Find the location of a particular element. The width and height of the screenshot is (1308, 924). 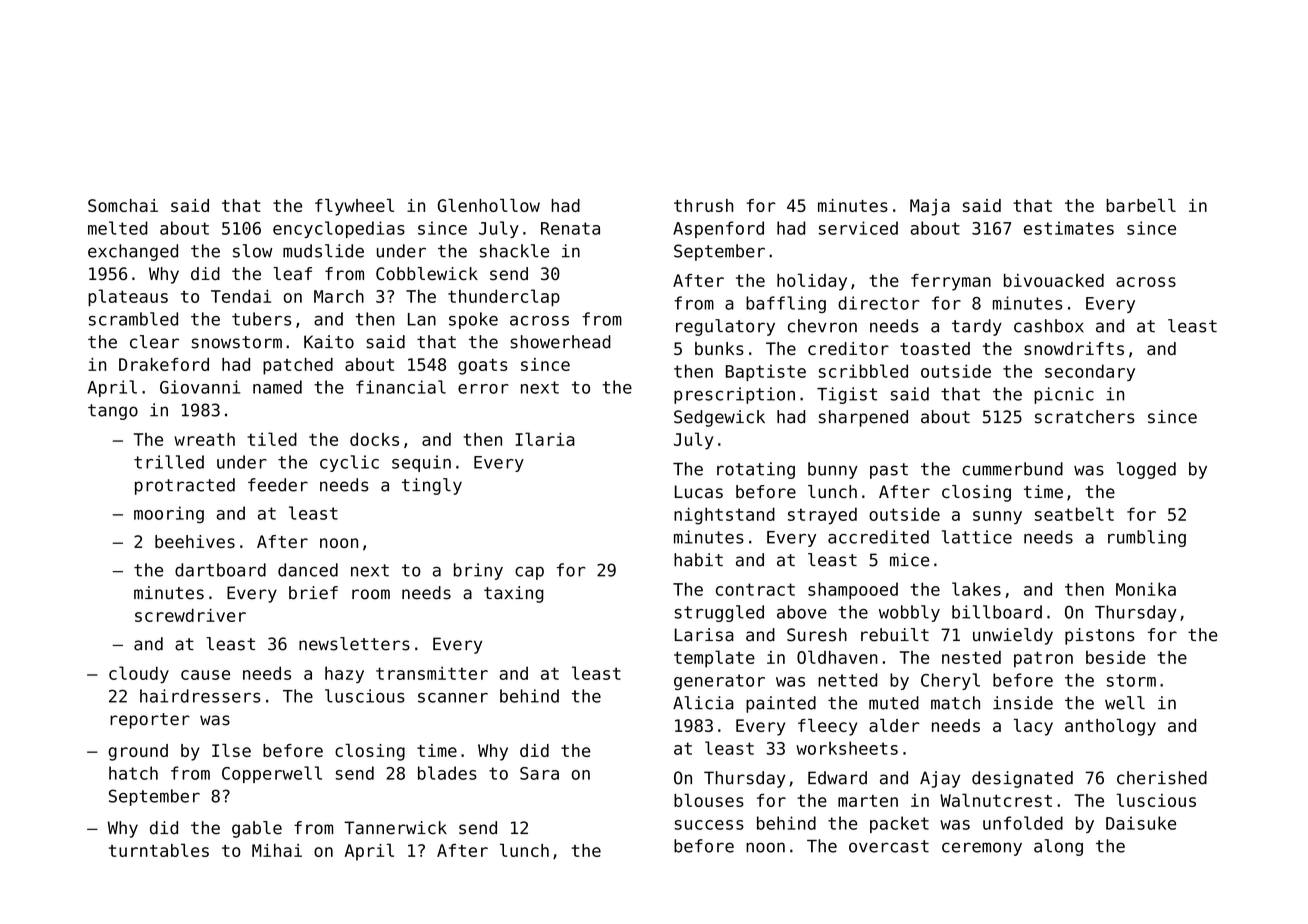

tiled is located at coordinates (272, 439).
